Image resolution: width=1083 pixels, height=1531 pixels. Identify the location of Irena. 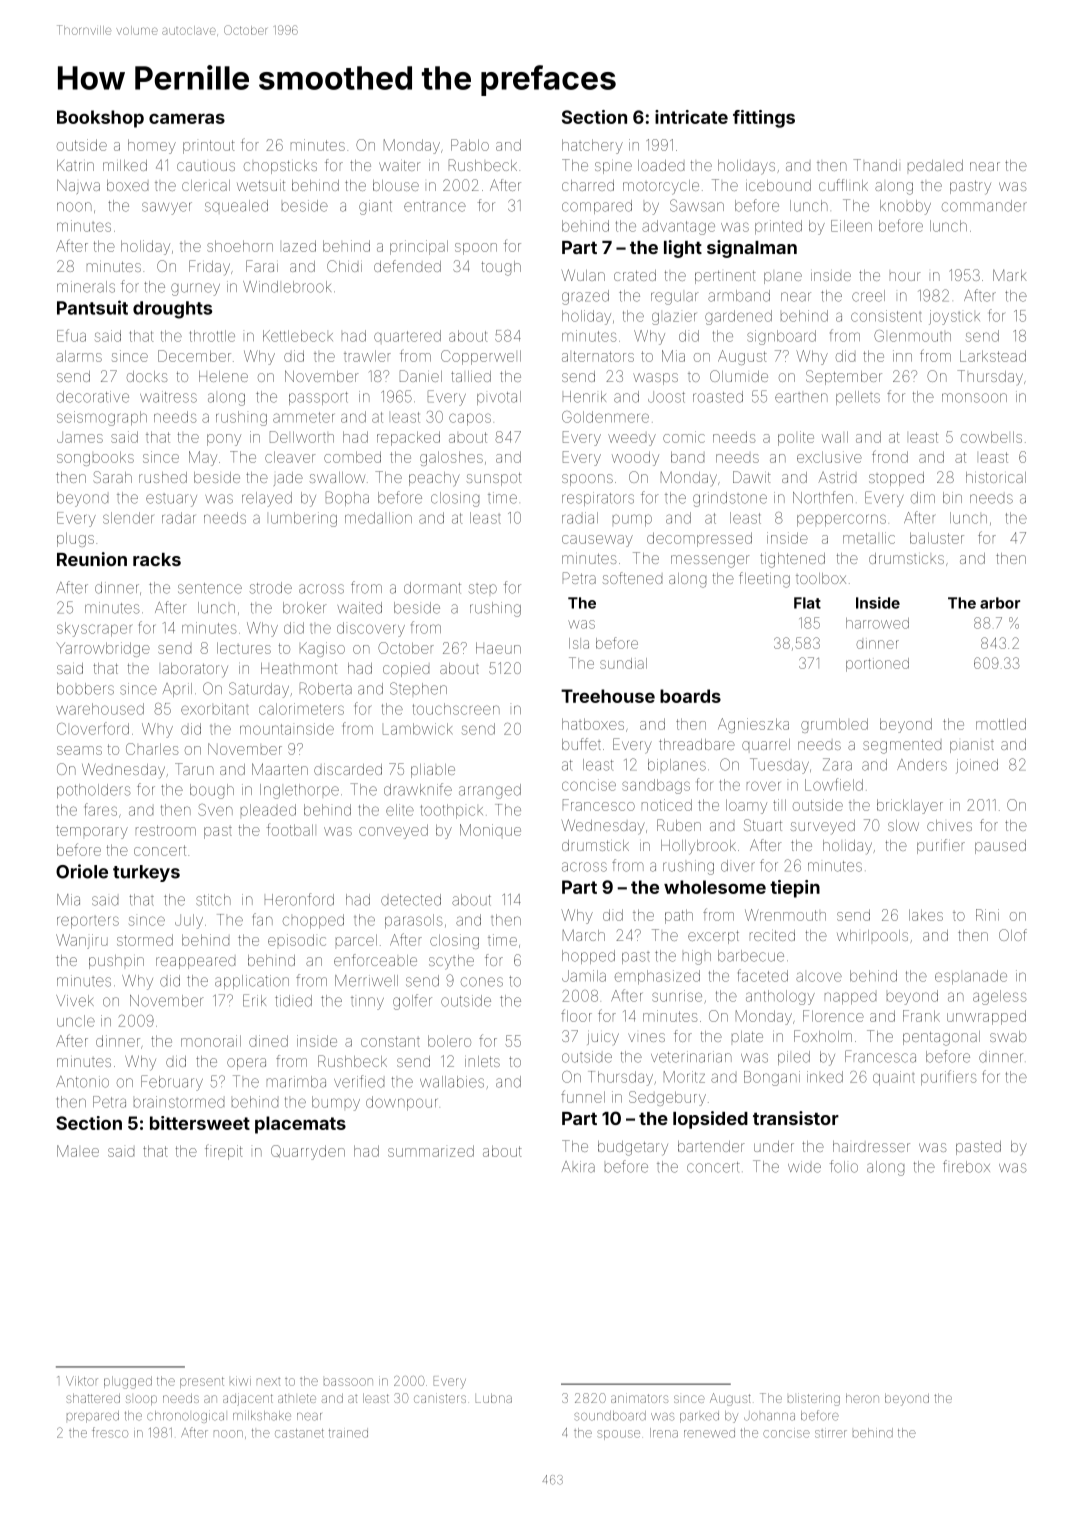
(664, 1433).
